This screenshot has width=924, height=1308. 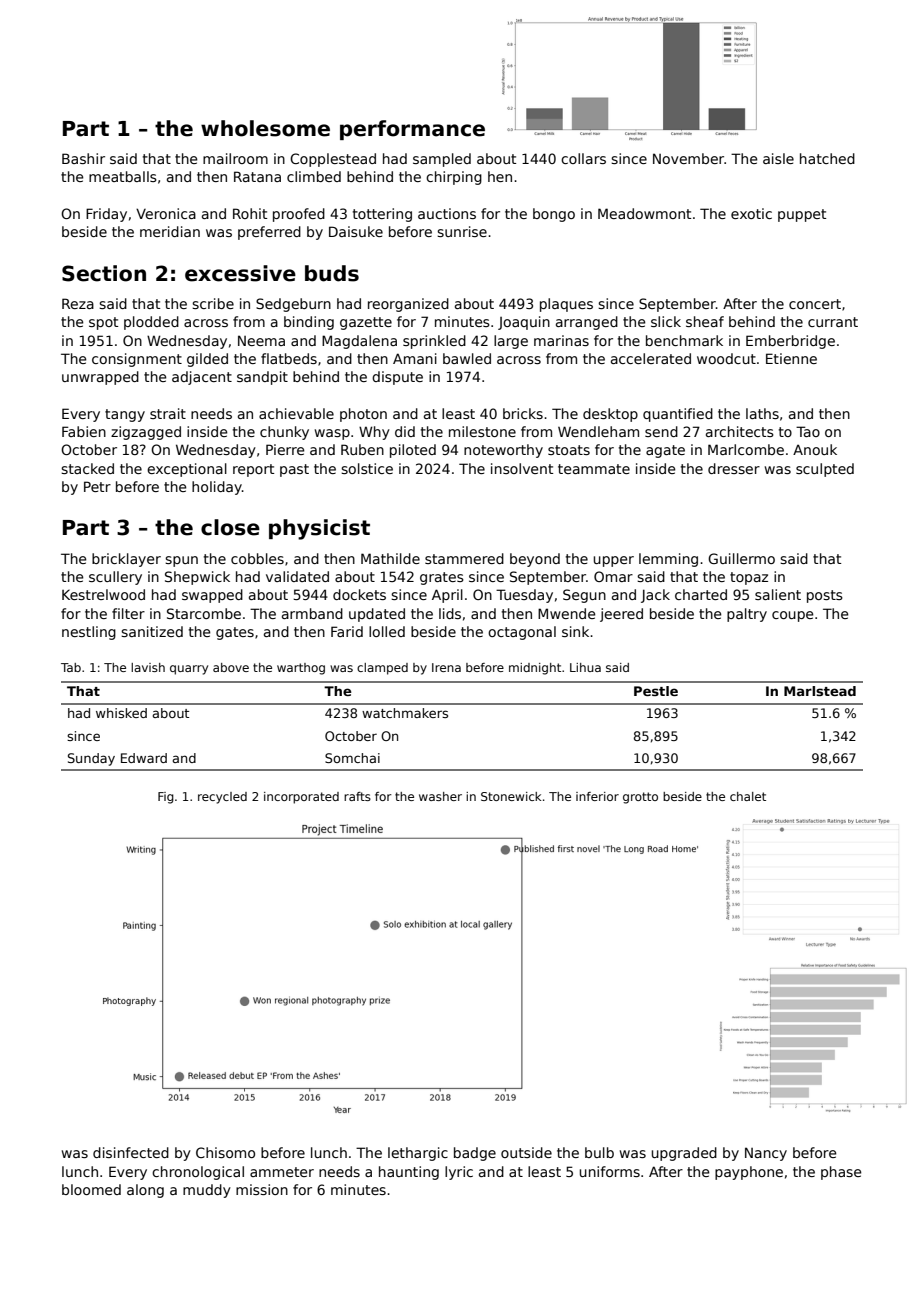 What do you see at coordinates (262, 1189) in the screenshot?
I see `mission` at bounding box center [262, 1189].
